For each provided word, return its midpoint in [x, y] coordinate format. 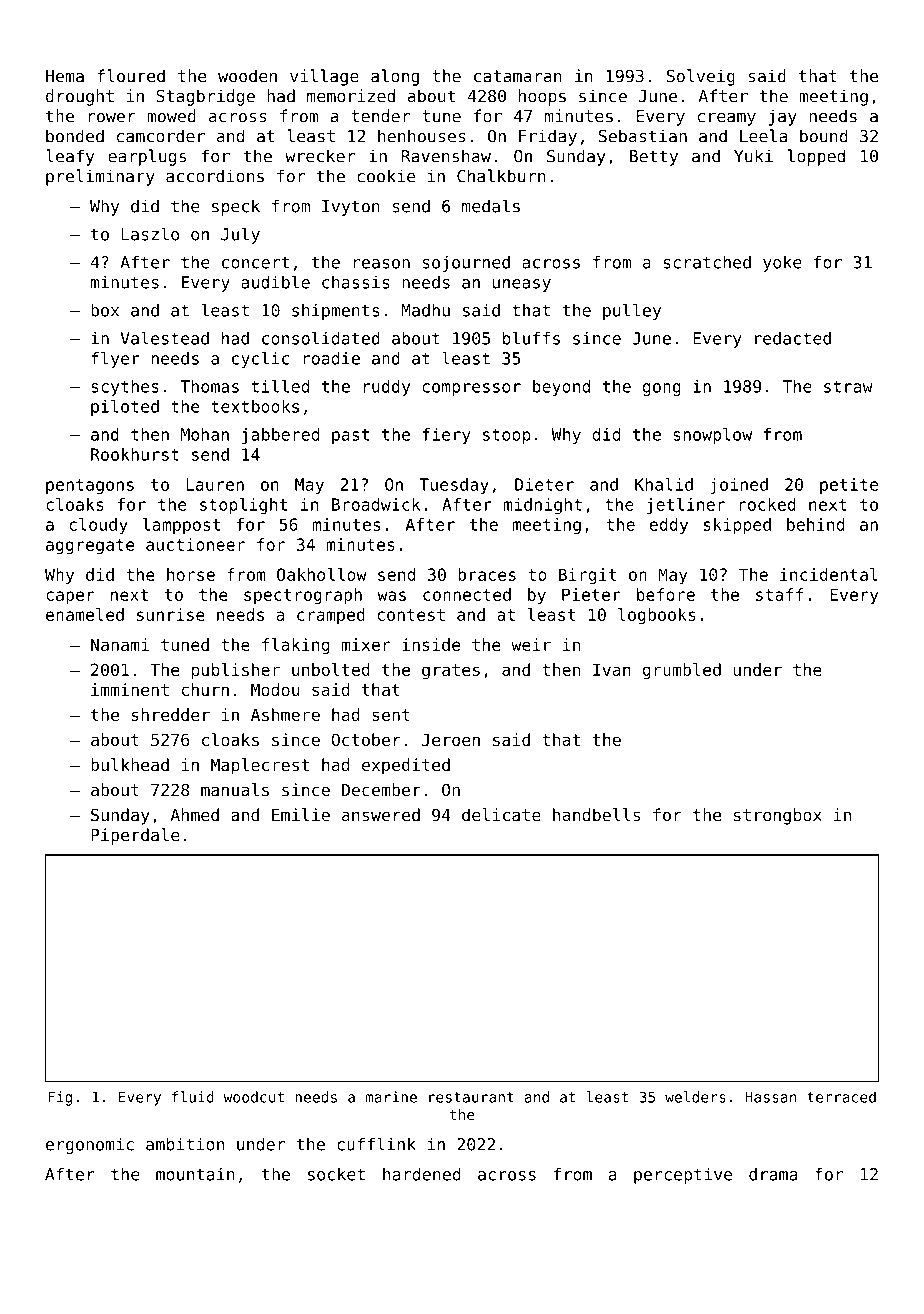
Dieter [544, 484]
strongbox [778, 816]
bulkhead [130, 764]
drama [773, 1174]
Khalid [664, 484]
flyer [115, 359]
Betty [654, 158]
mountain [195, 1174]
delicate [501, 815]
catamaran [518, 76]
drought [80, 97]
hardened [422, 1174]
